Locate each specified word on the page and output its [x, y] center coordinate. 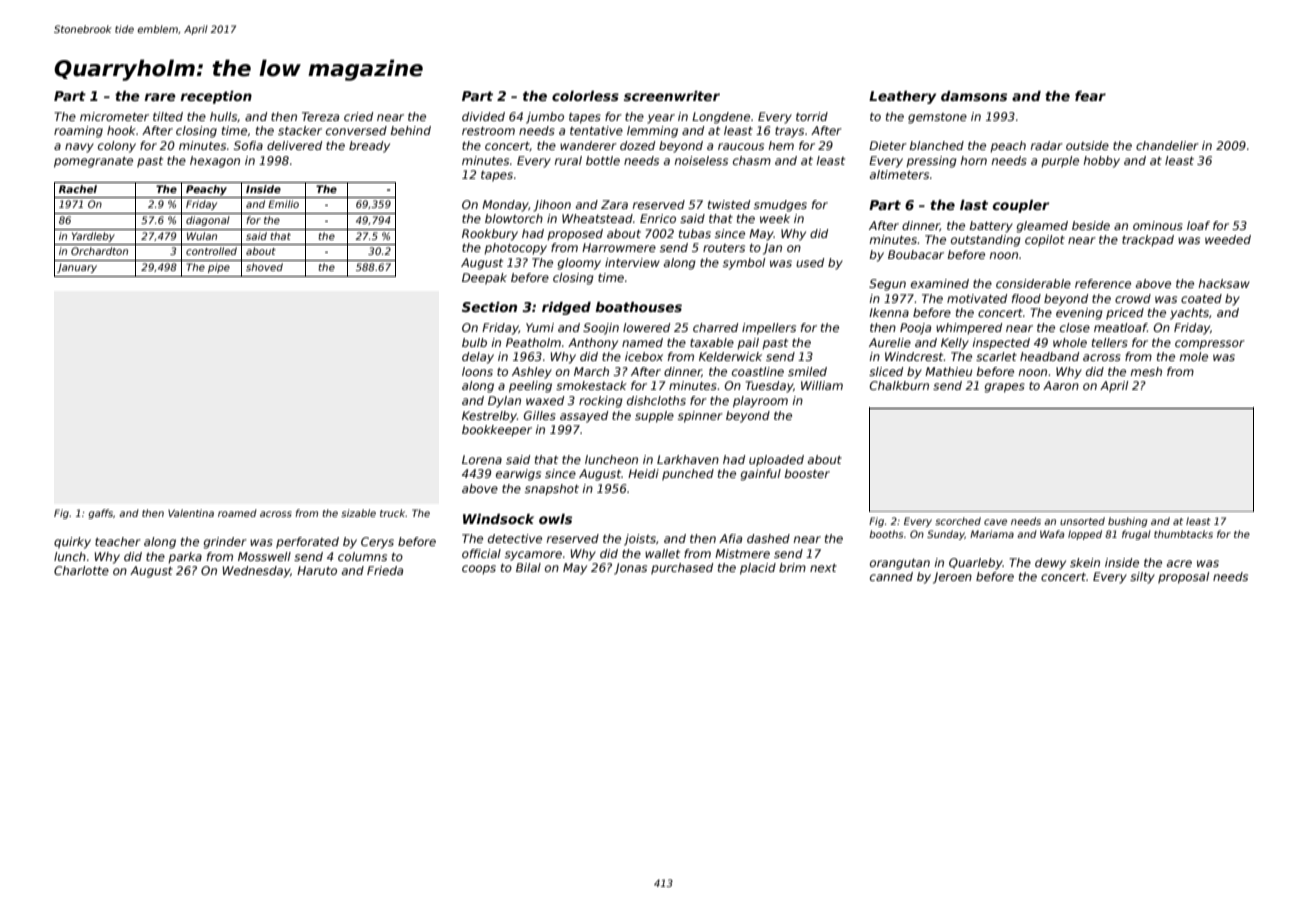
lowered [646, 327]
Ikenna [889, 312]
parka [185, 558]
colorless [585, 96]
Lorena [482, 459]
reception [216, 97]
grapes [1004, 388]
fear [1090, 96]
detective [515, 538]
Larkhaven [688, 459]
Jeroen [952, 578]
